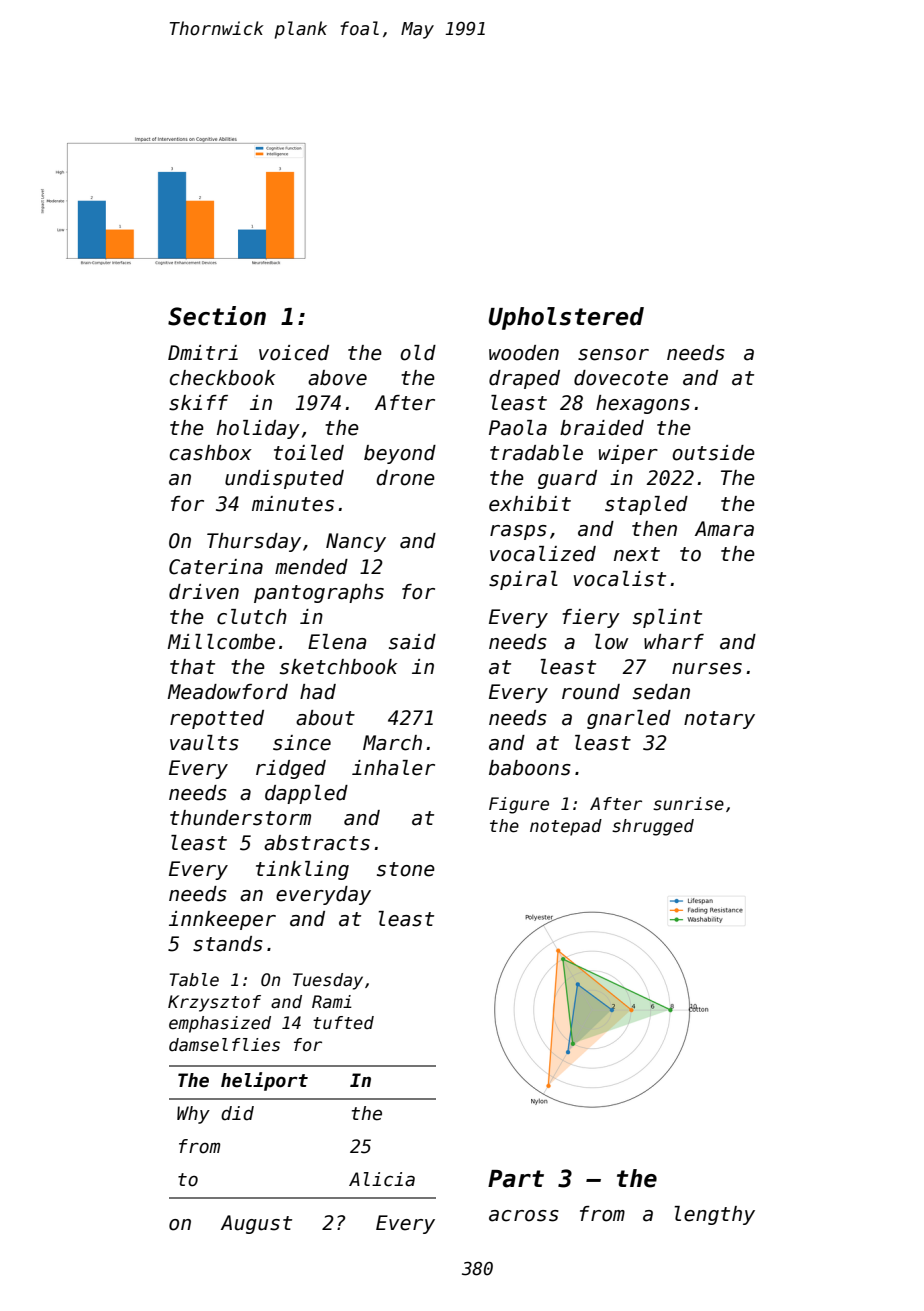 This document has width=924, height=1311. I want to click on old, so click(418, 353).
